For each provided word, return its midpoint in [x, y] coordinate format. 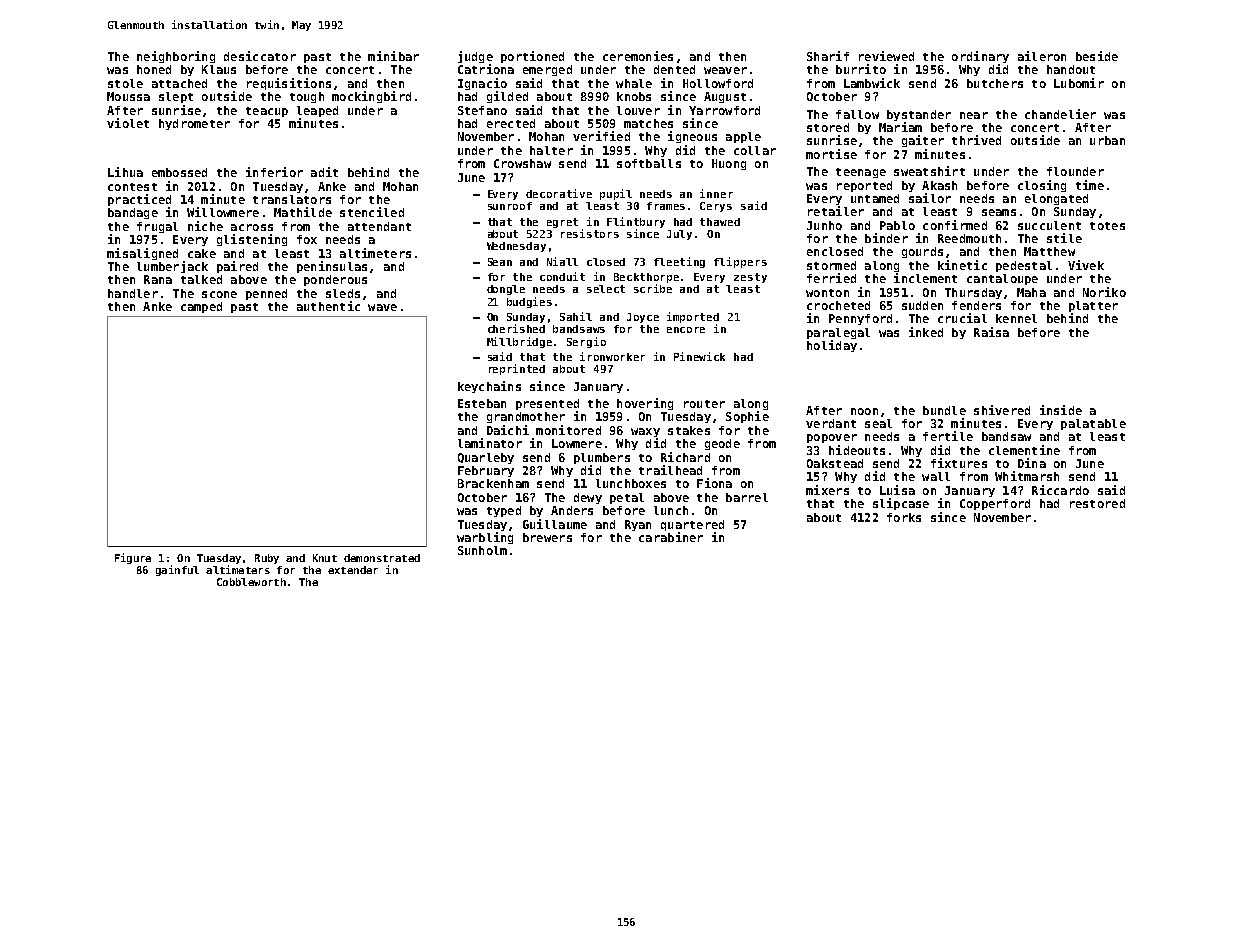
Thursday [973, 293]
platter [1093, 306]
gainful [177, 570]
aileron [1042, 56]
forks [904, 517]
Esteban [482, 403]
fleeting [679, 262]
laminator [490, 443]
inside [1061, 410]
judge [475, 57]
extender [353, 570]
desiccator [260, 56]
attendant [379, 226]
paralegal [838, 333]
